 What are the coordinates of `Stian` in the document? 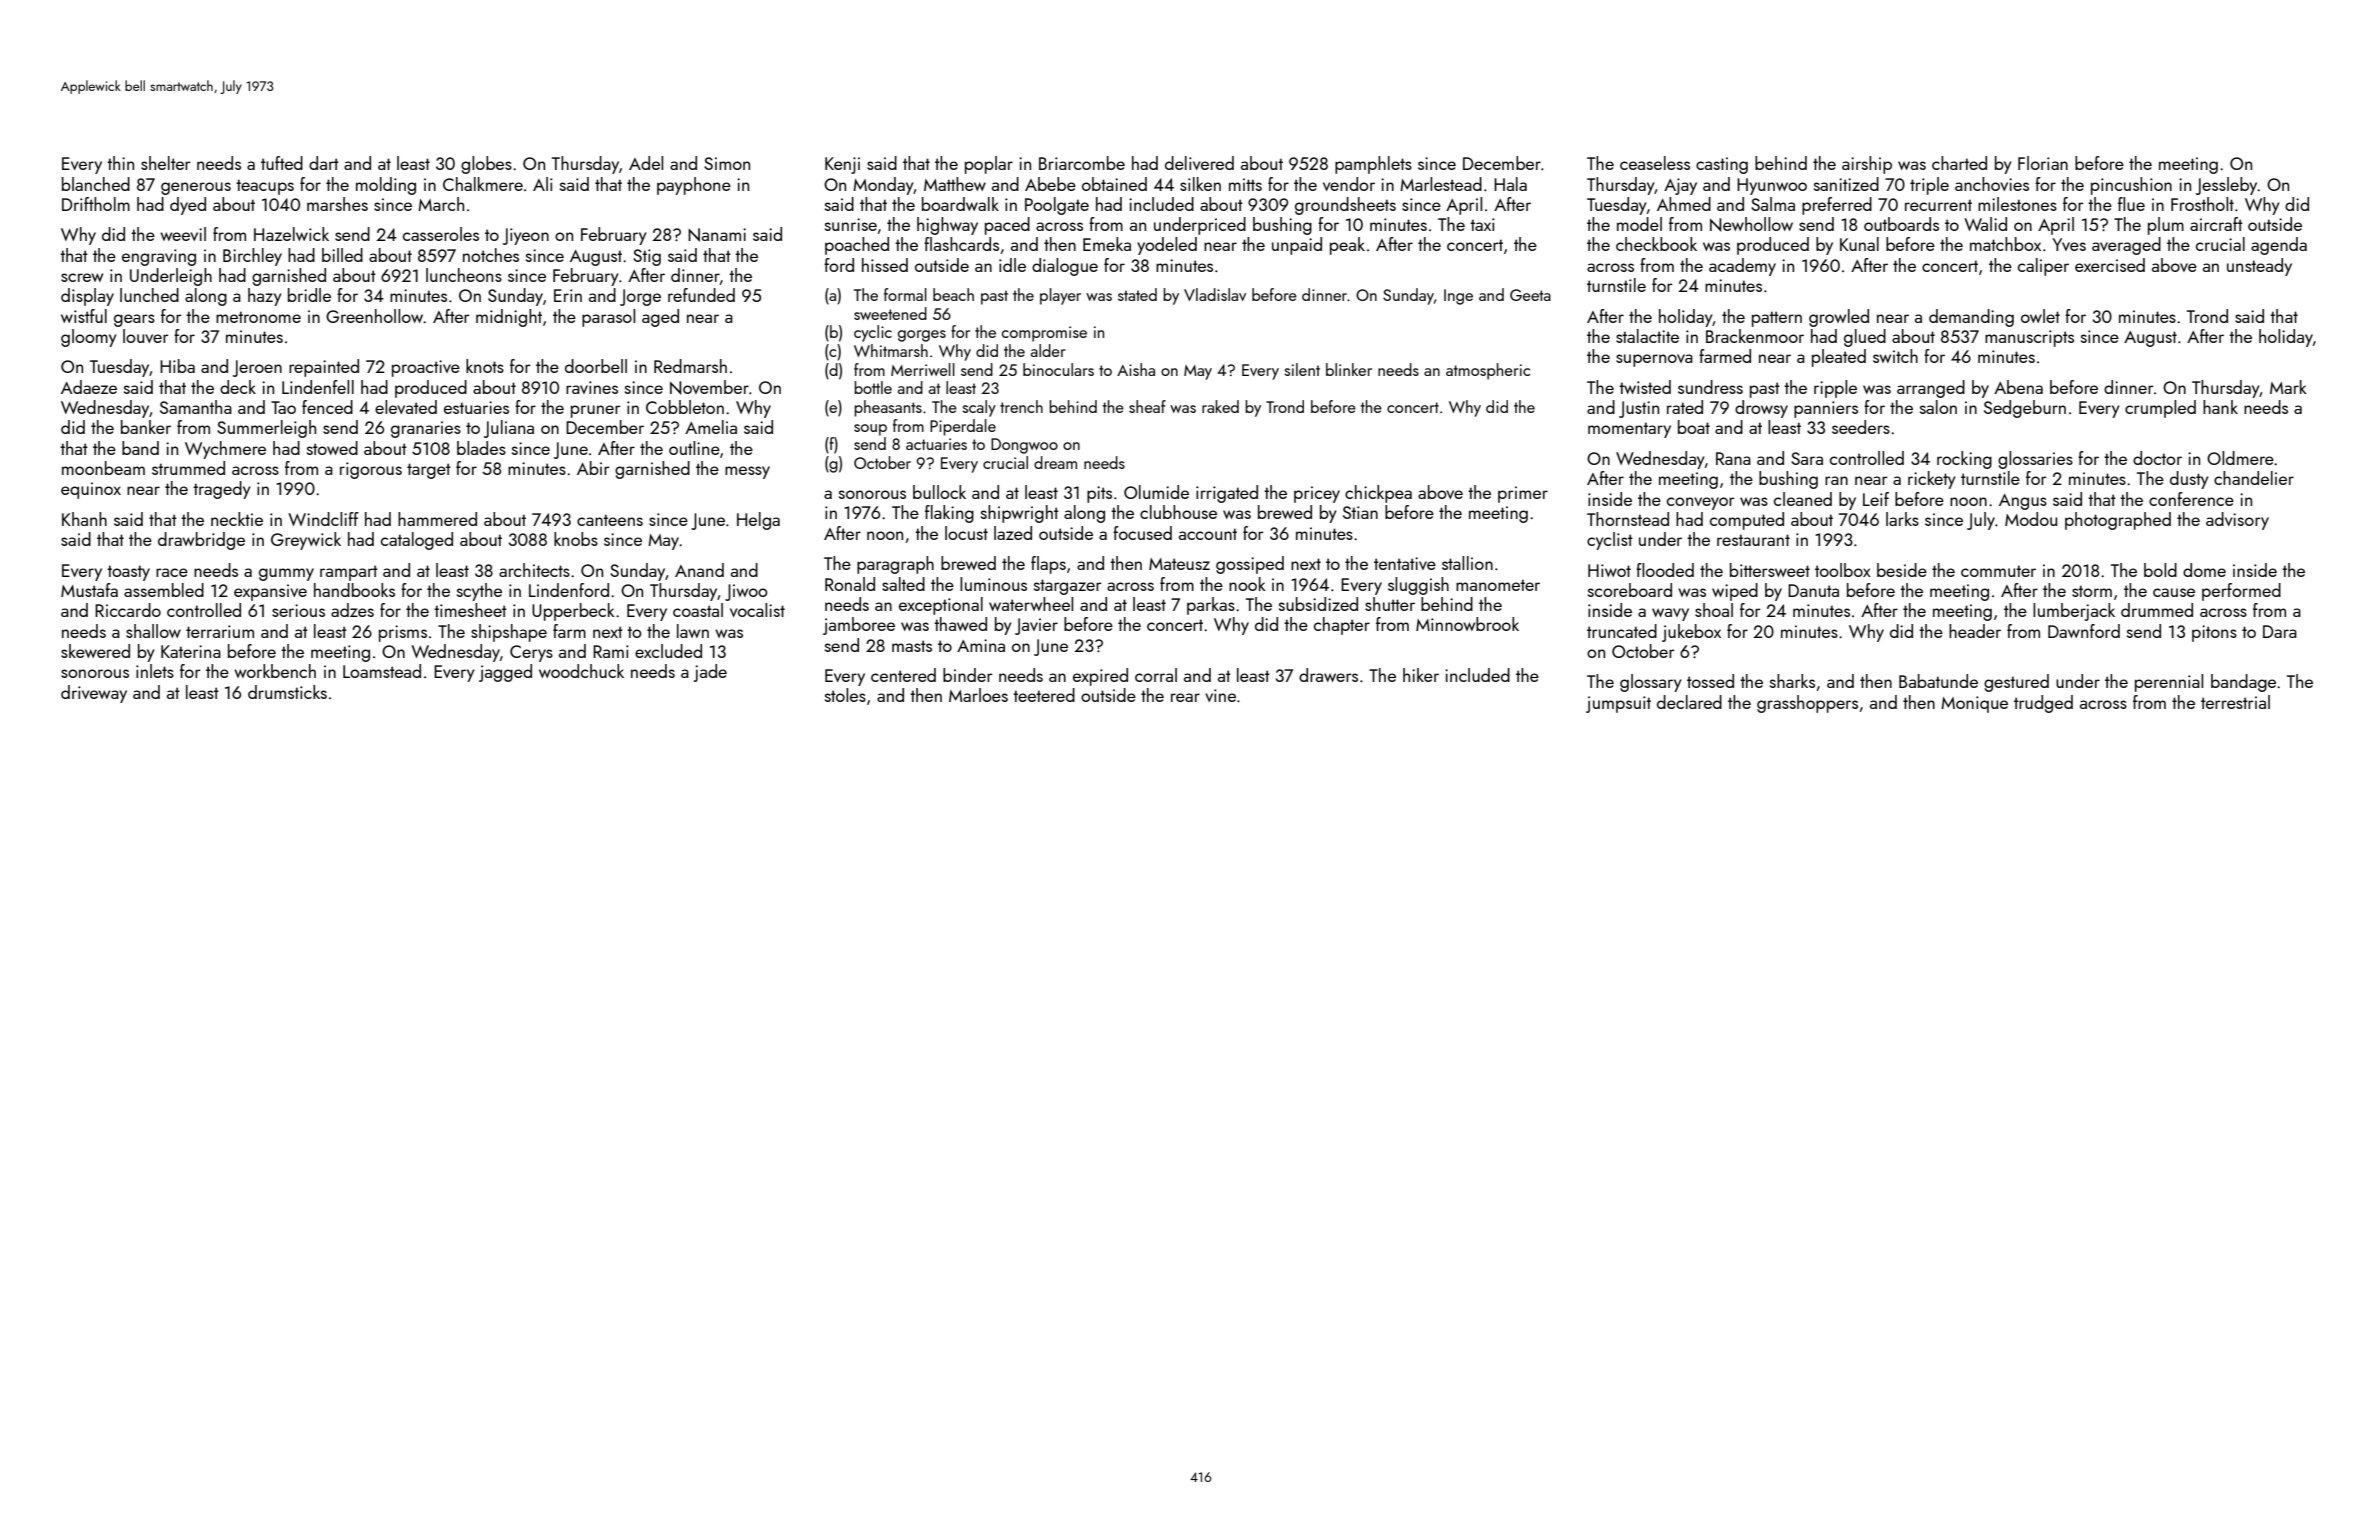 It's located at (1360, 512).
